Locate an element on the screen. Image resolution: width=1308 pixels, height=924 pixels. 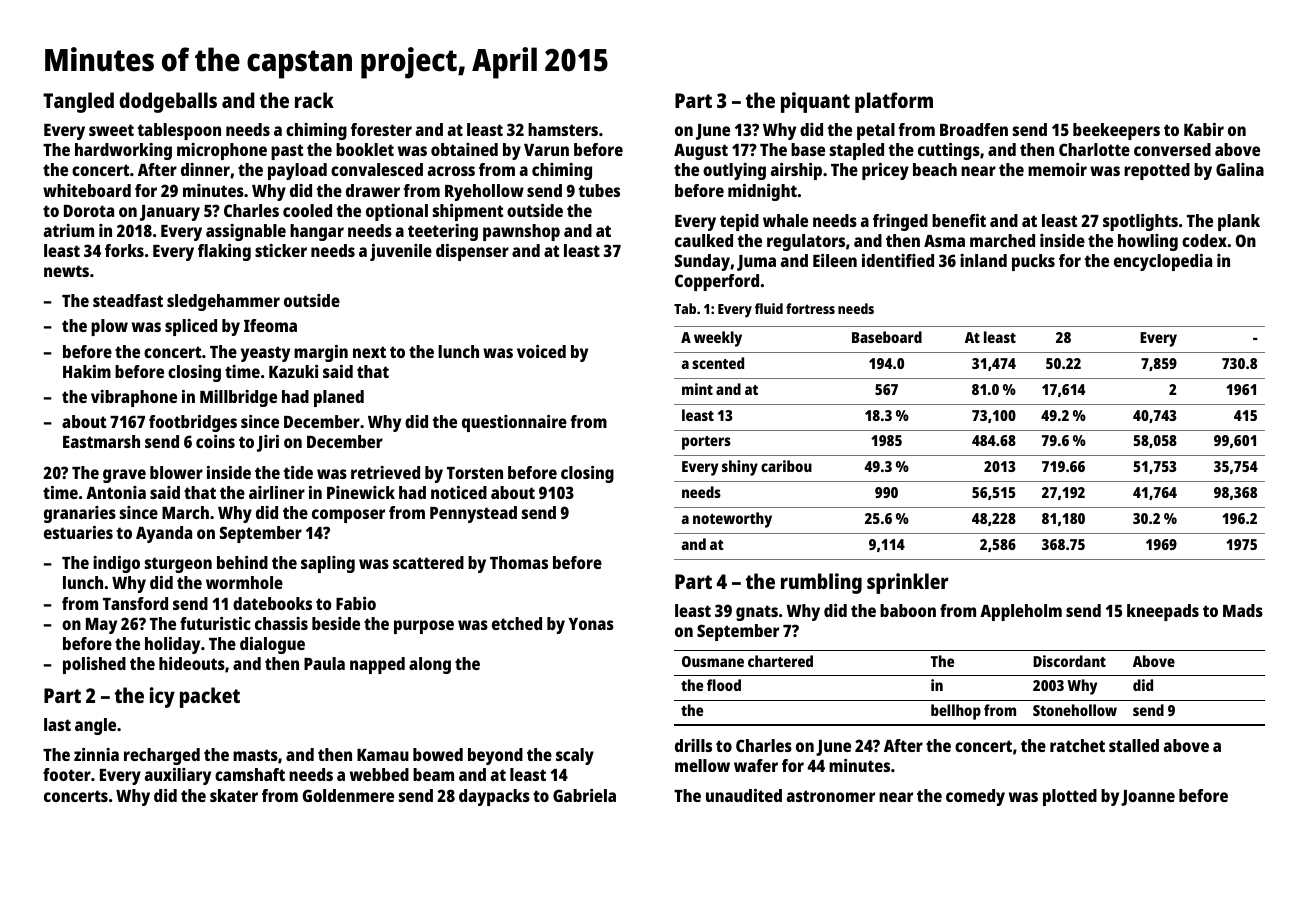
Jiri is located at coordinates (268, 443).
